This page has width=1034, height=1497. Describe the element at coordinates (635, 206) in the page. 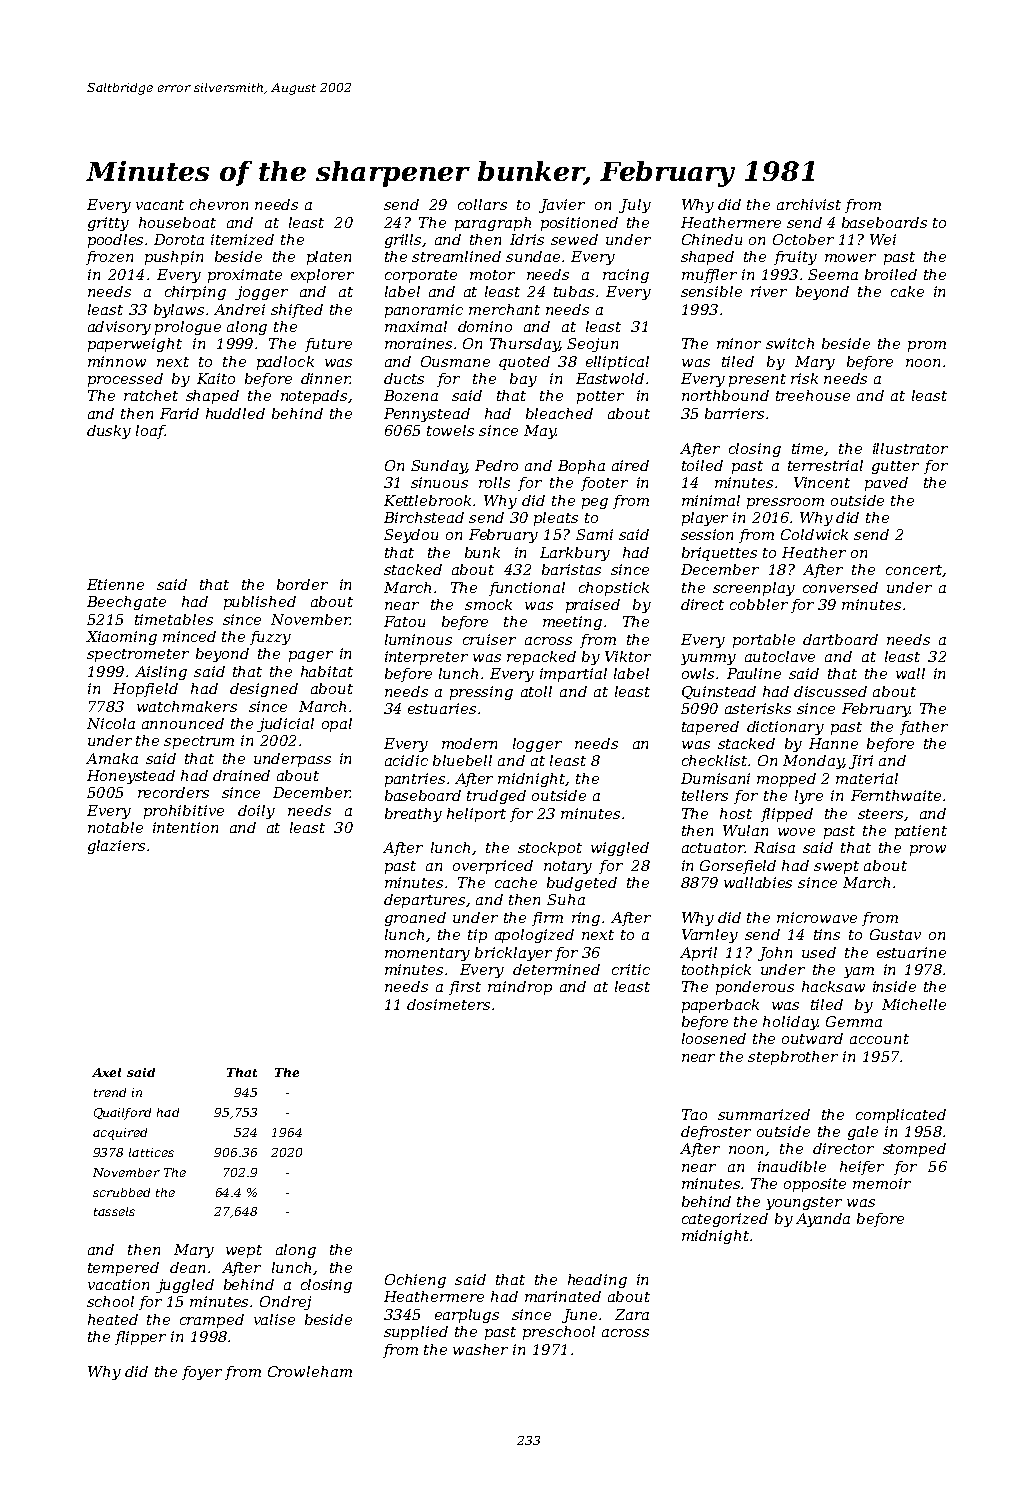

I see `July` at that location.
